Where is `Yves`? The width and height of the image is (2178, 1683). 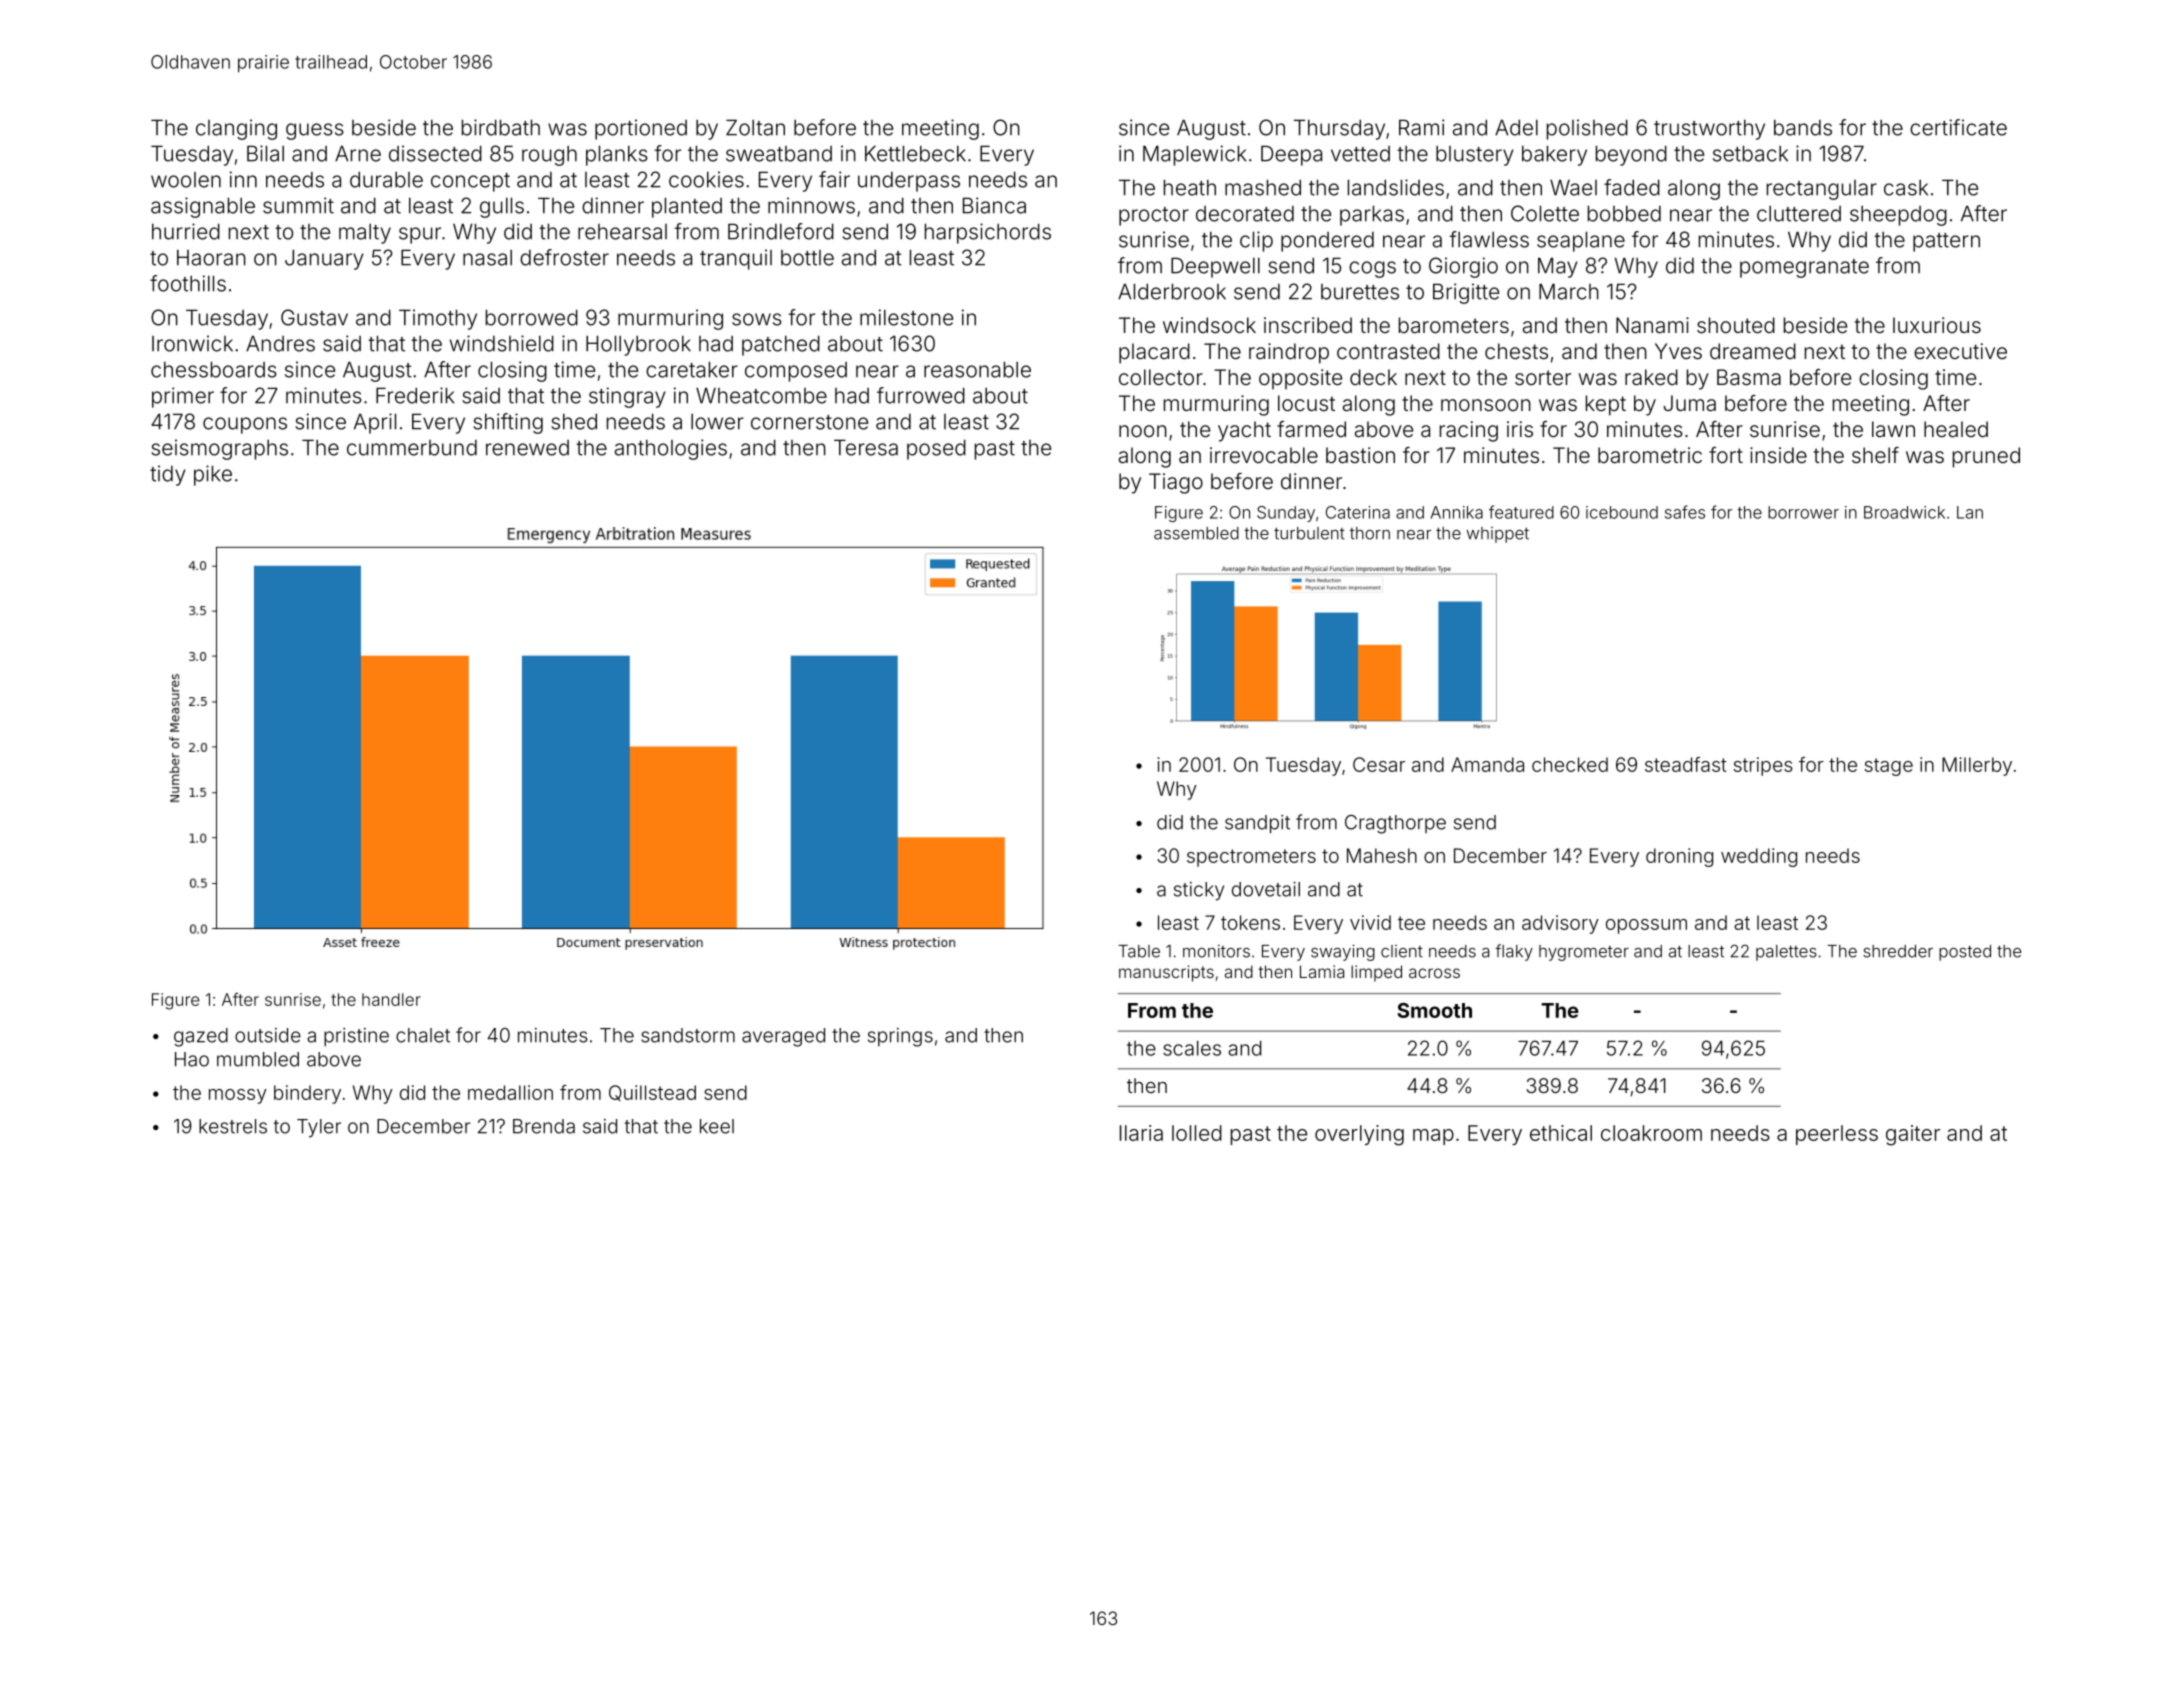
Yves is located at coordinates (1678, 351).
